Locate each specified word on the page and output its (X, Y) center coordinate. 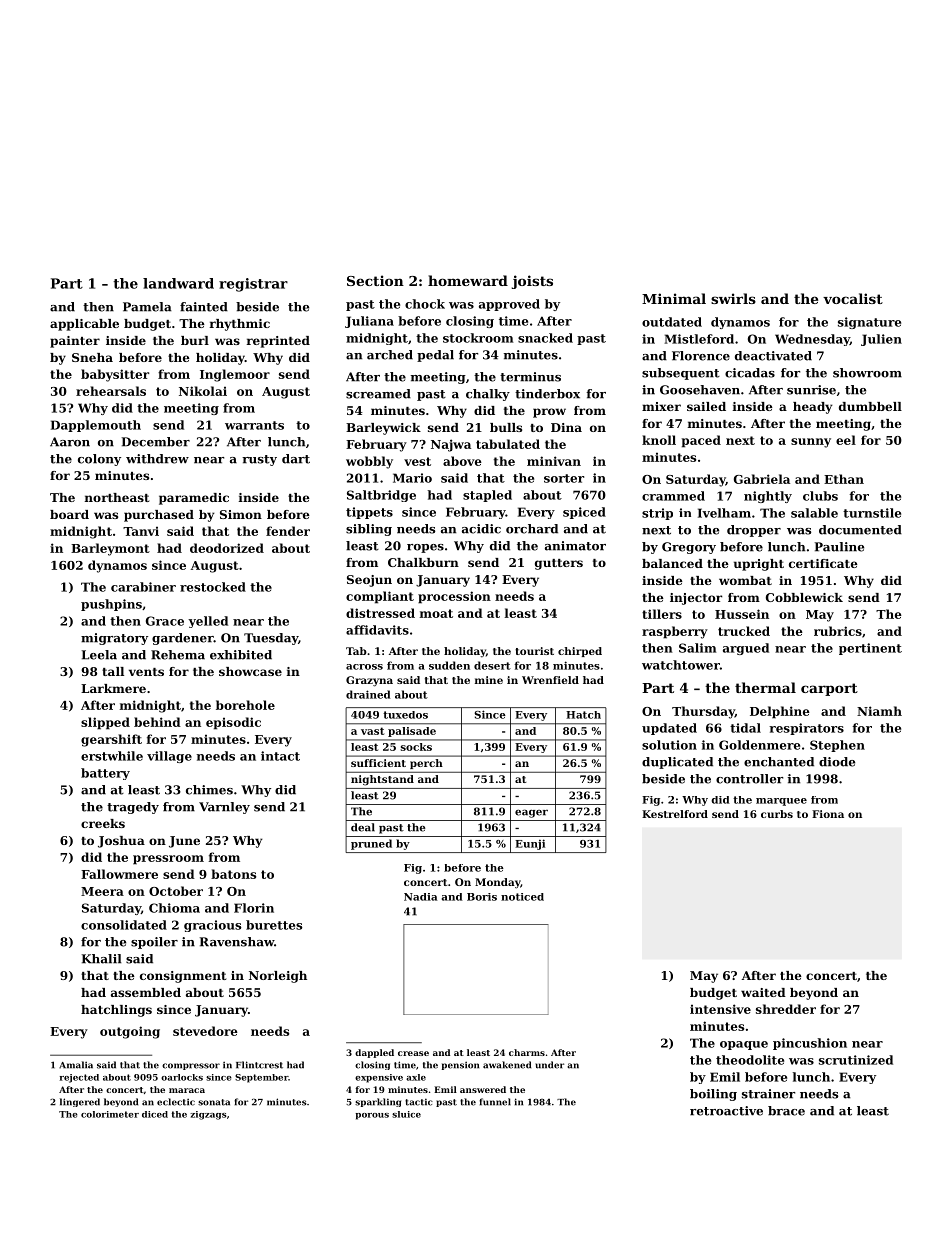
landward (178, 283)
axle (416, 1077)
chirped (580, 652)
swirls (733, 298)
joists (532, 282)
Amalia (76, 1065)
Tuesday (271, 639)
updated (669, 729)
